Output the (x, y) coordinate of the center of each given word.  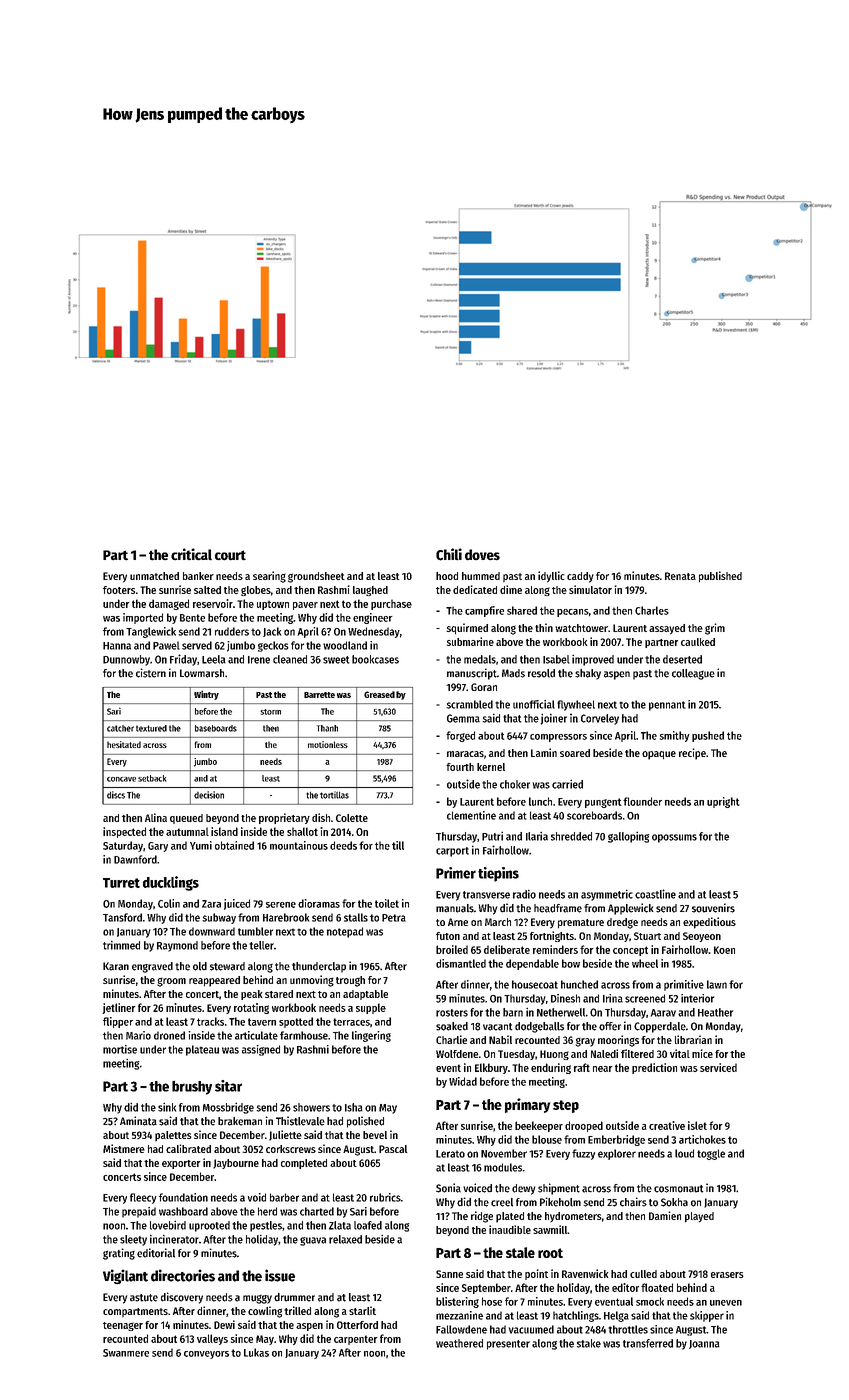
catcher (120, 728)
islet (697, 1125)
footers (119, 590)
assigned (261, 1050)
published (720, 576)
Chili (449, 554)
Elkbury (491, 1068)
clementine (471, 815)
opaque (659, 755)
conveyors (206, 1355)
